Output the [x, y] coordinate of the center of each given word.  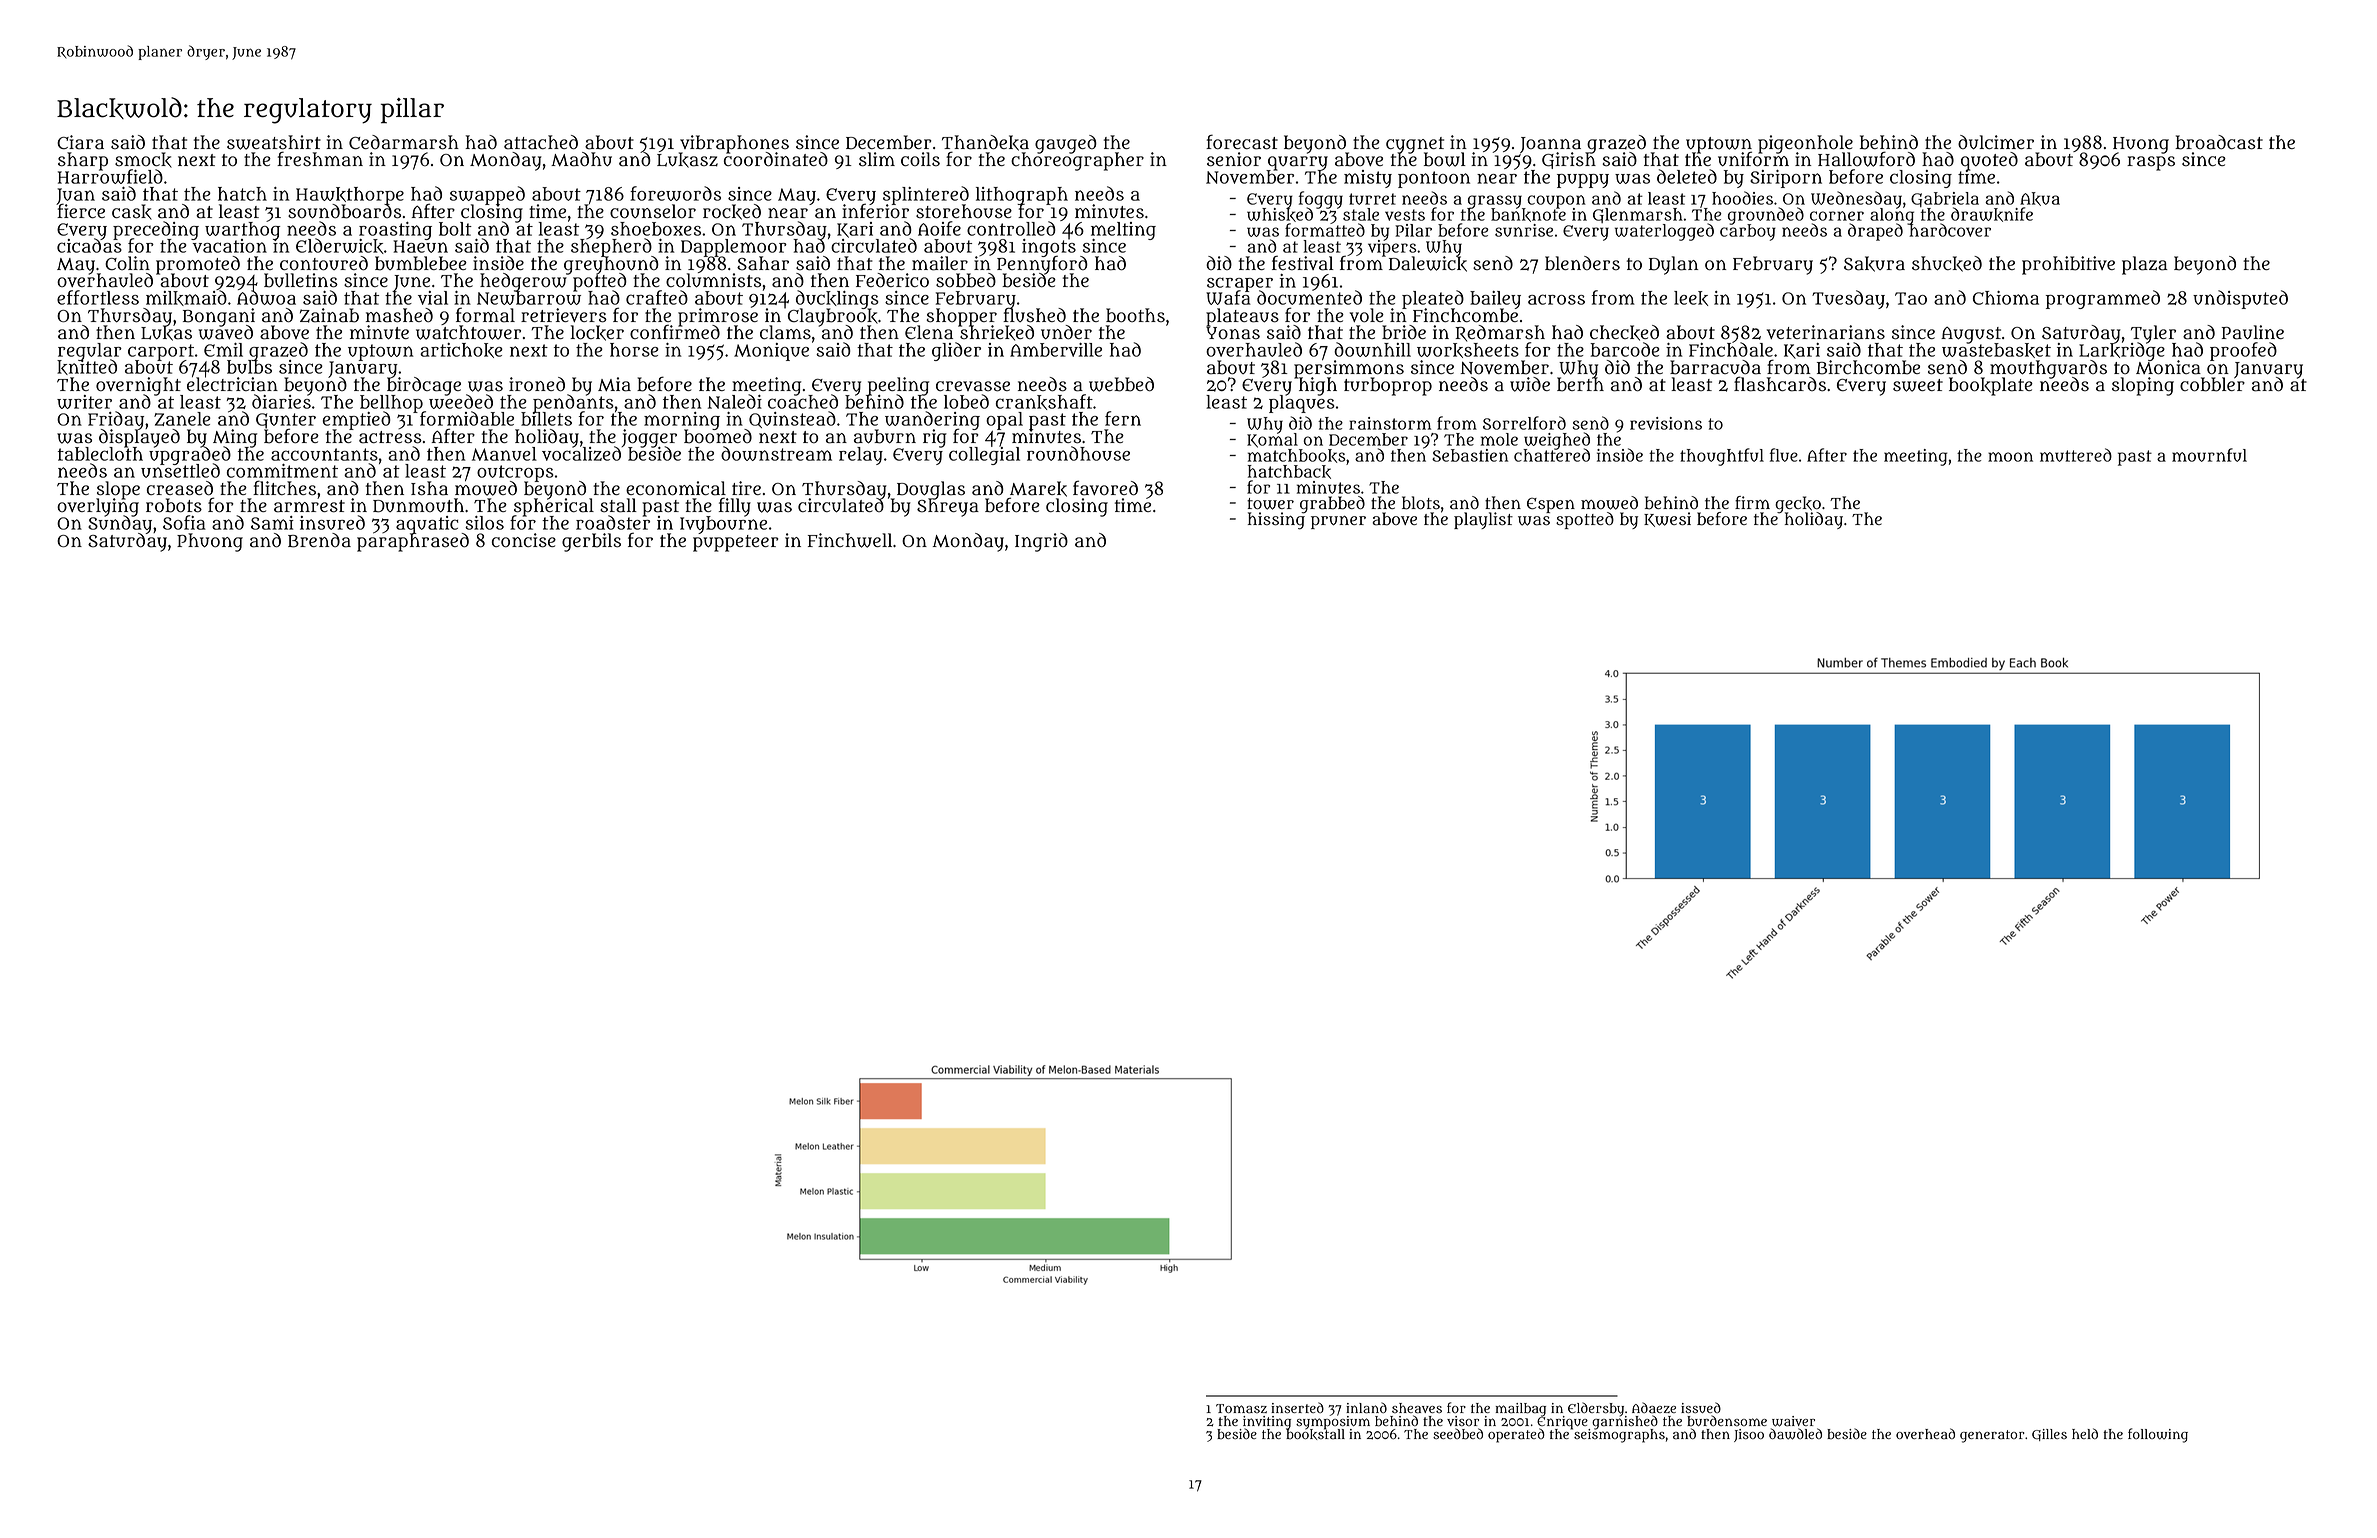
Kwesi [1667, 519]
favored [1105, 488]
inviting [1267, 1422]
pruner [1338, 522]
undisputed [2240, 299]
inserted [1297, 1407]
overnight [138, 386]
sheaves [1417, 1408]
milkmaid [186, 298]
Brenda [319, 540]
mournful [2209, 455]
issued [1701, 1407]
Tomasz [1241, 1408]
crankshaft [1044, 402]
